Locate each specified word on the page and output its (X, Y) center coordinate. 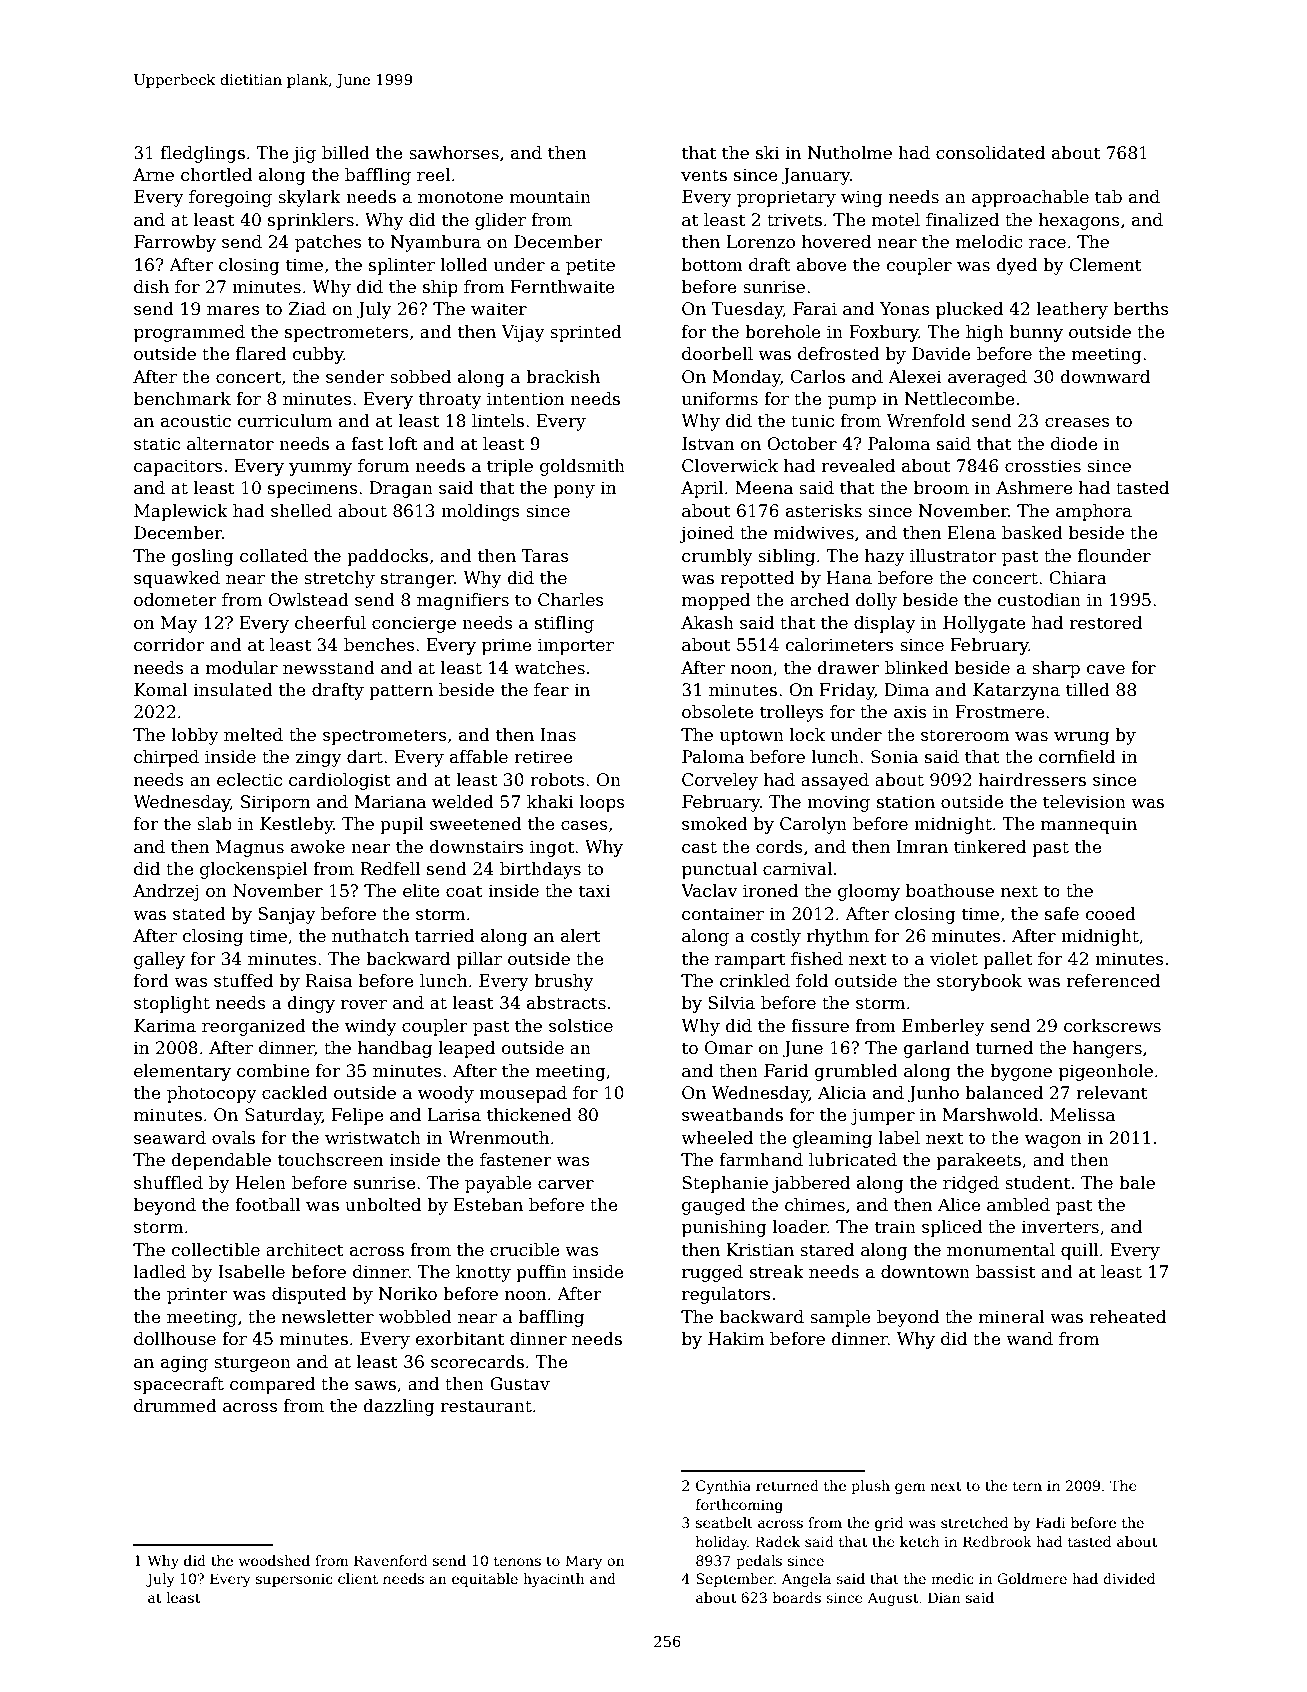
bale (1137, 1183)
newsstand (329, 668)
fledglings (203, 154)
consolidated (990, 153)
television (1084, 802)
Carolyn (813, 825)
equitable (485, 1580)
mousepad (523, 1094)
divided (1129, 1578)
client (358, 1578)
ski (767, 153)
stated (199, 914)
